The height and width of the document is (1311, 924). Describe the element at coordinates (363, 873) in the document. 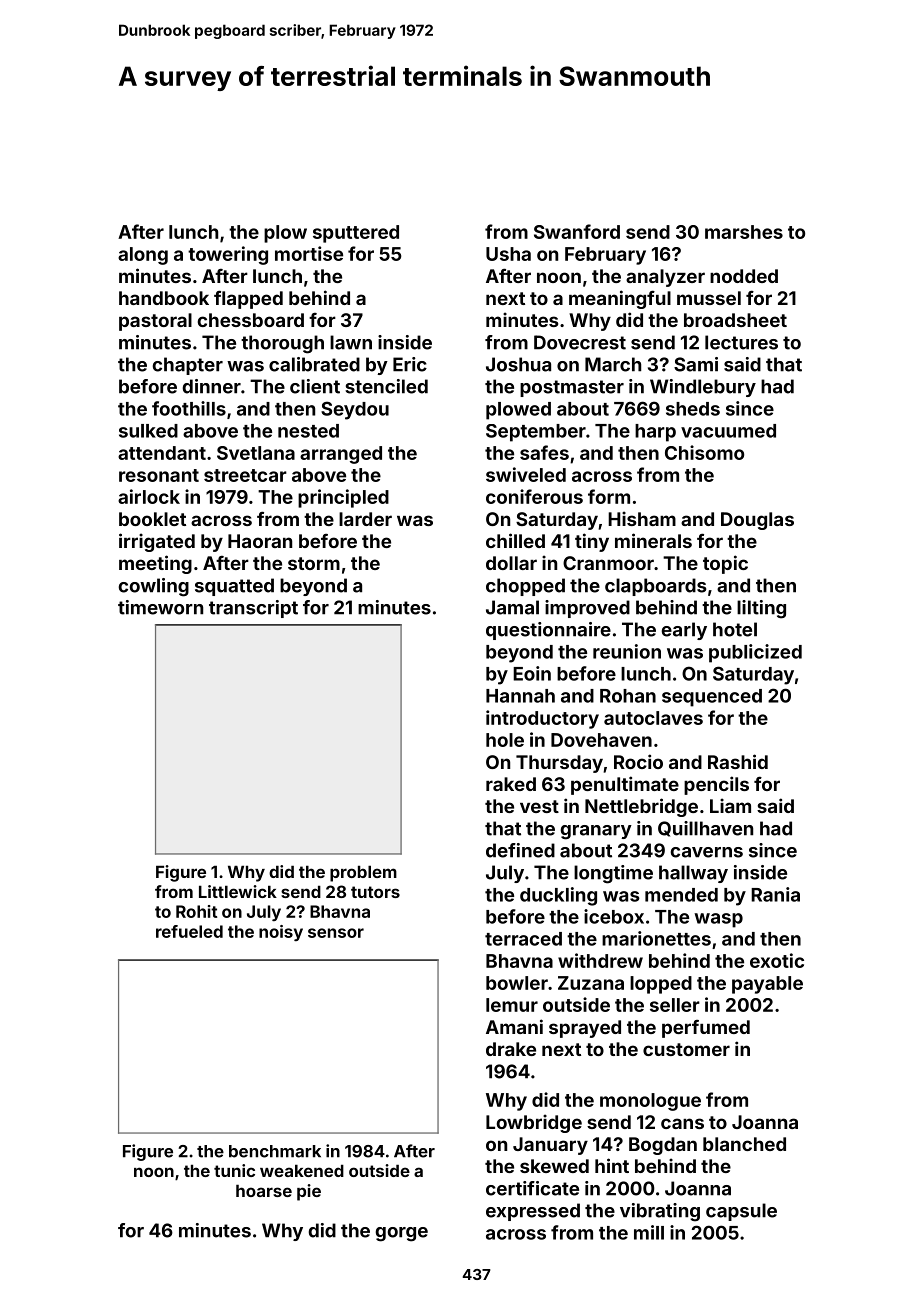

I see `problem` at that location.
